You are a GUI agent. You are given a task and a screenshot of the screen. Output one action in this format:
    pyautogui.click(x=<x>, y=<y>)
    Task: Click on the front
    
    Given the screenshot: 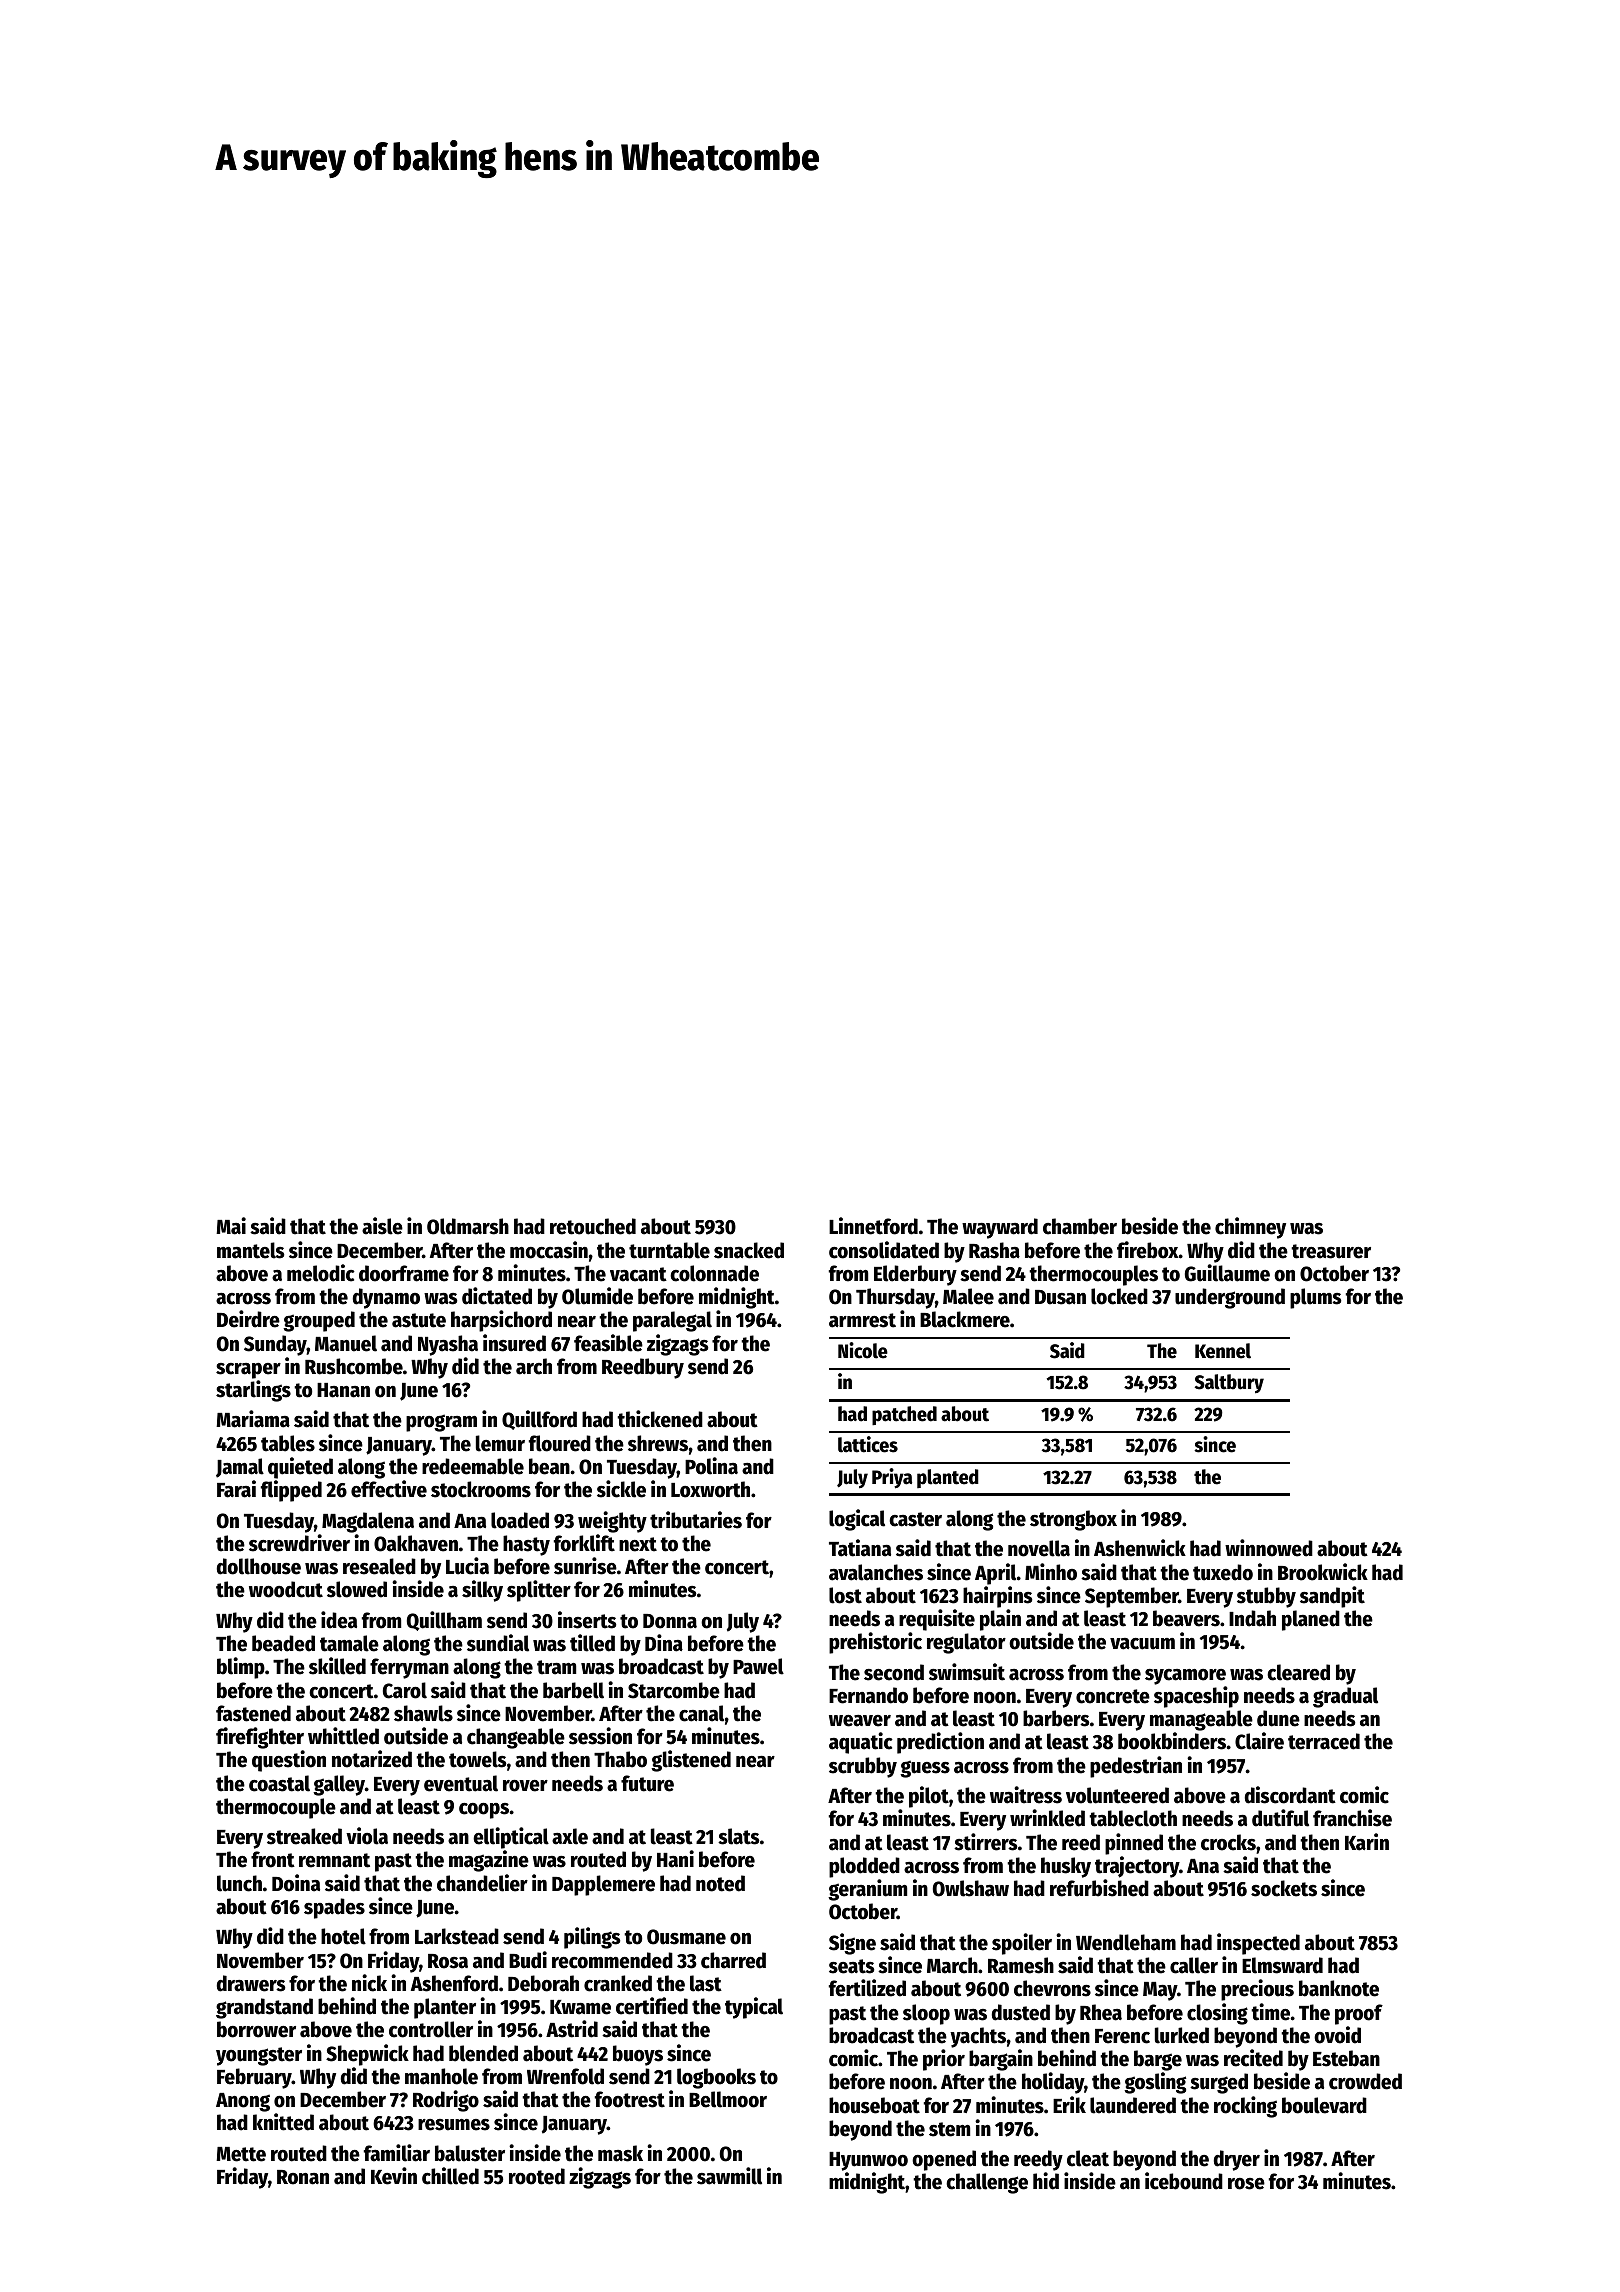 What is the action you would take?
    pyautogui.click(x=273, y=1859)
